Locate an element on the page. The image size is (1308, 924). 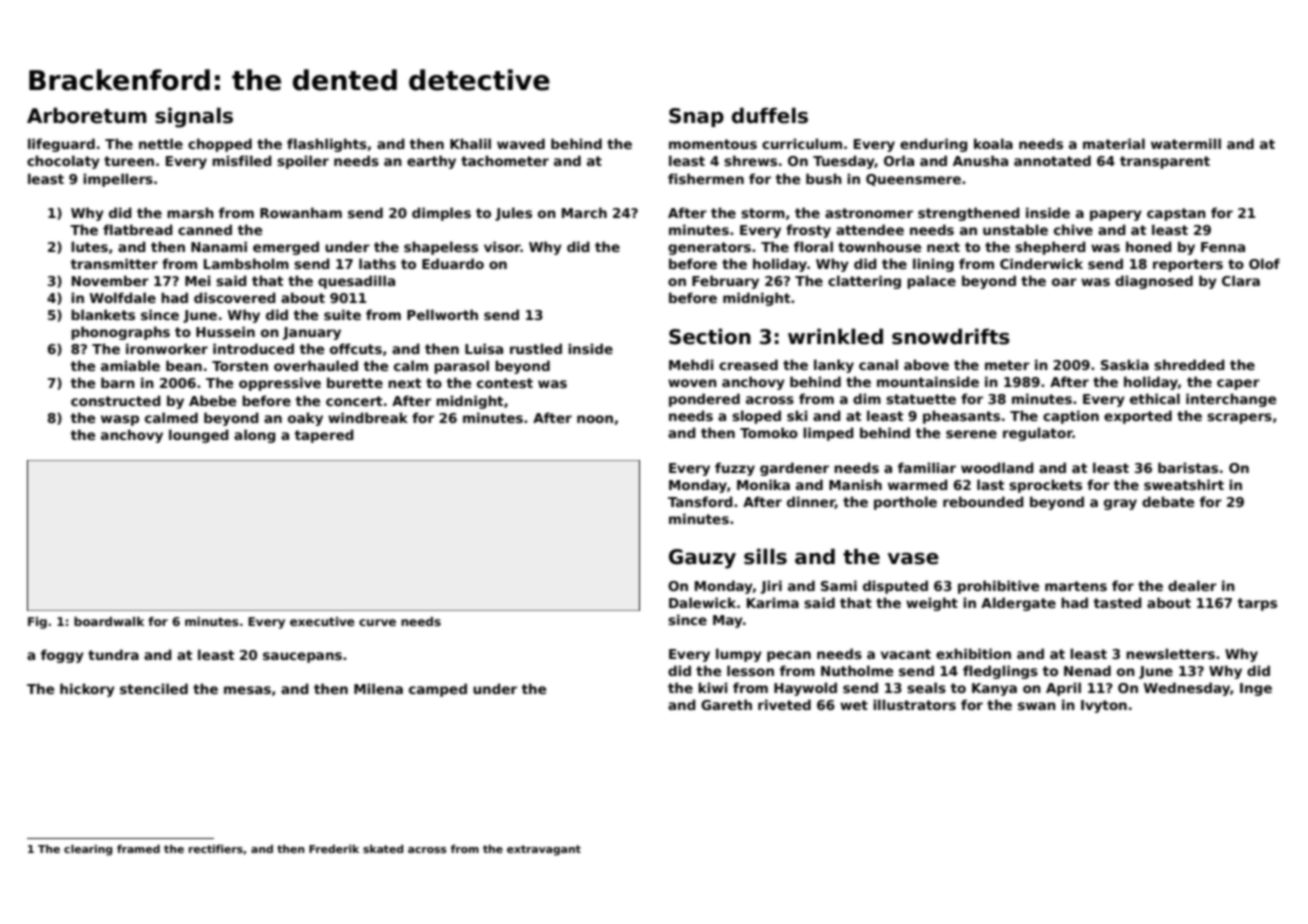
duffels is located at coordinates (770, 115).
